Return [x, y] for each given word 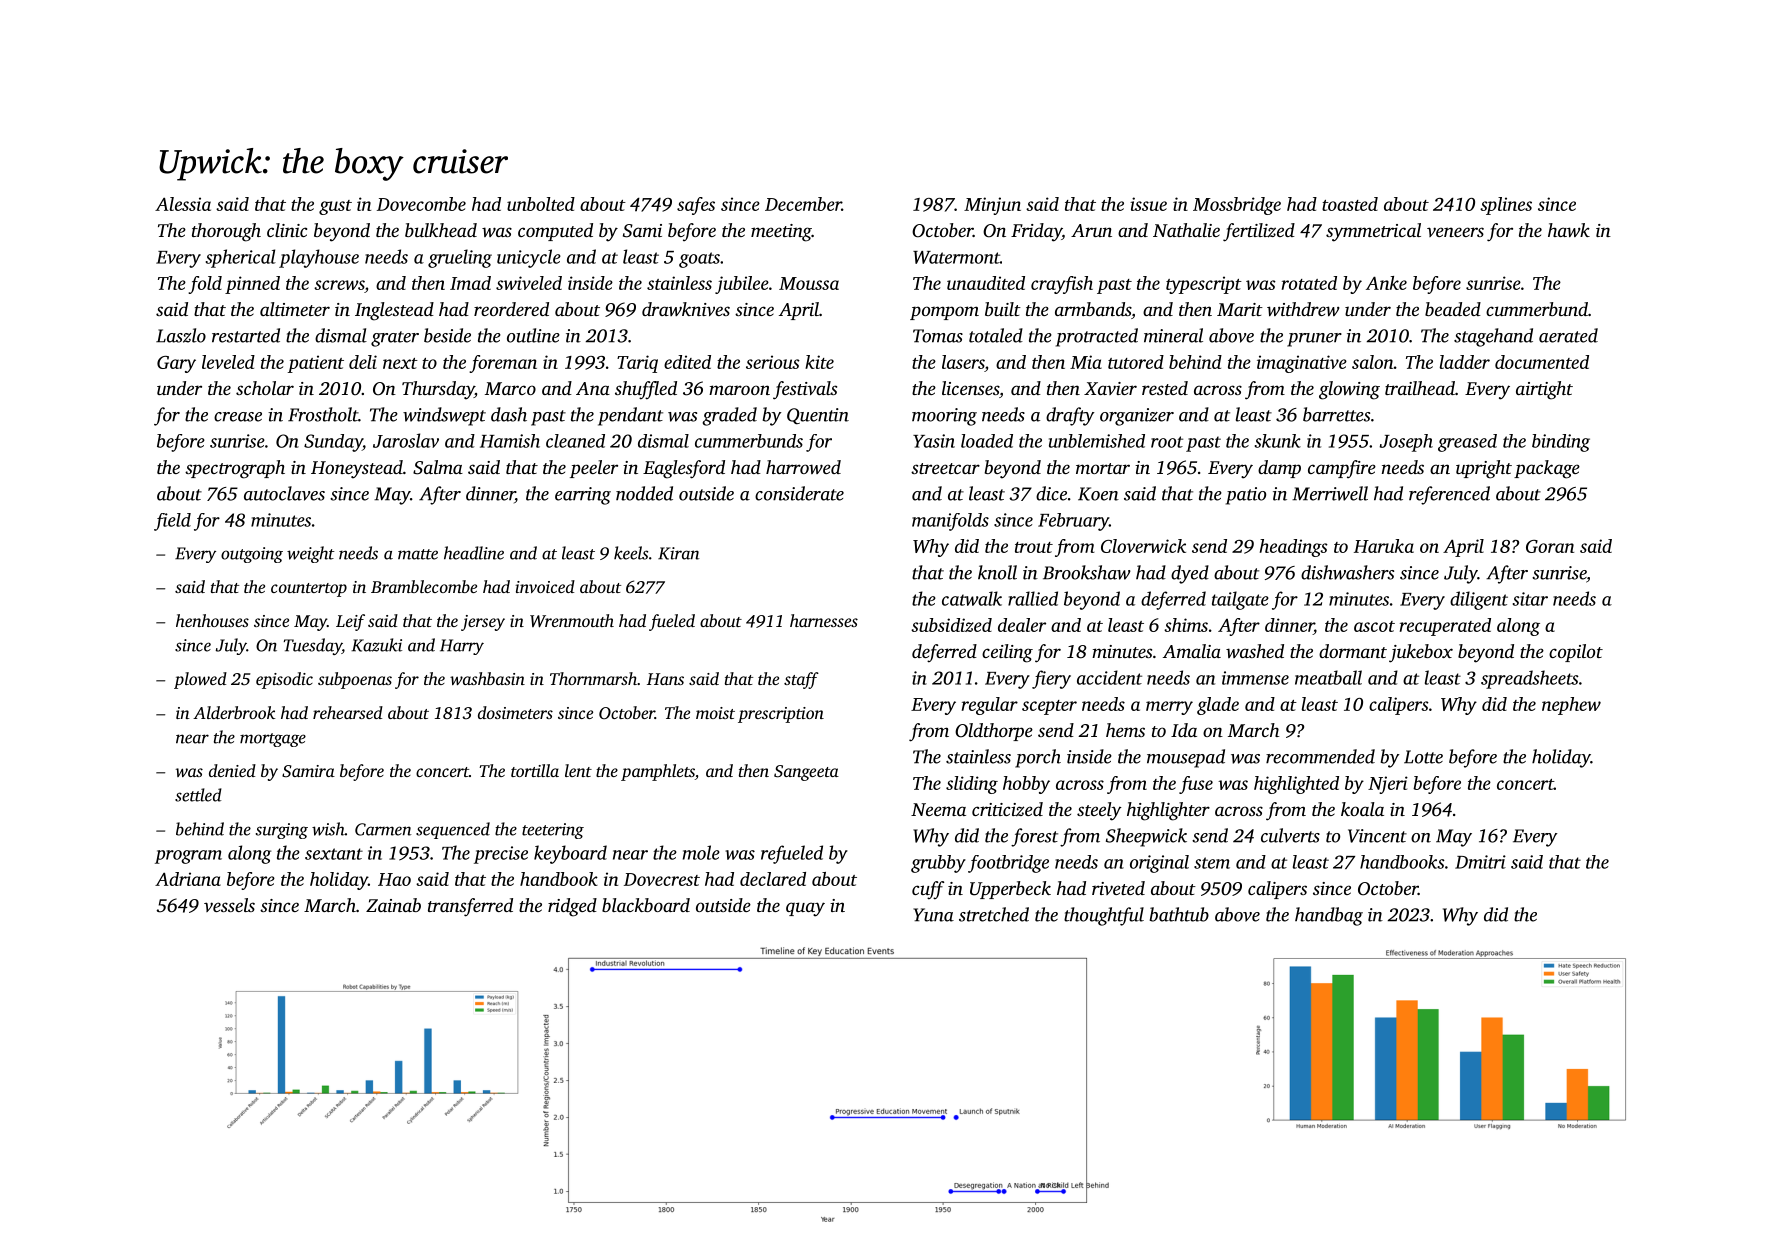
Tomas [938, 336]
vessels [229, 905]
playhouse [319, 258]
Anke [1386, 283]
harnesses [824, 620]
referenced [1449, 495]
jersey [483, 623]
